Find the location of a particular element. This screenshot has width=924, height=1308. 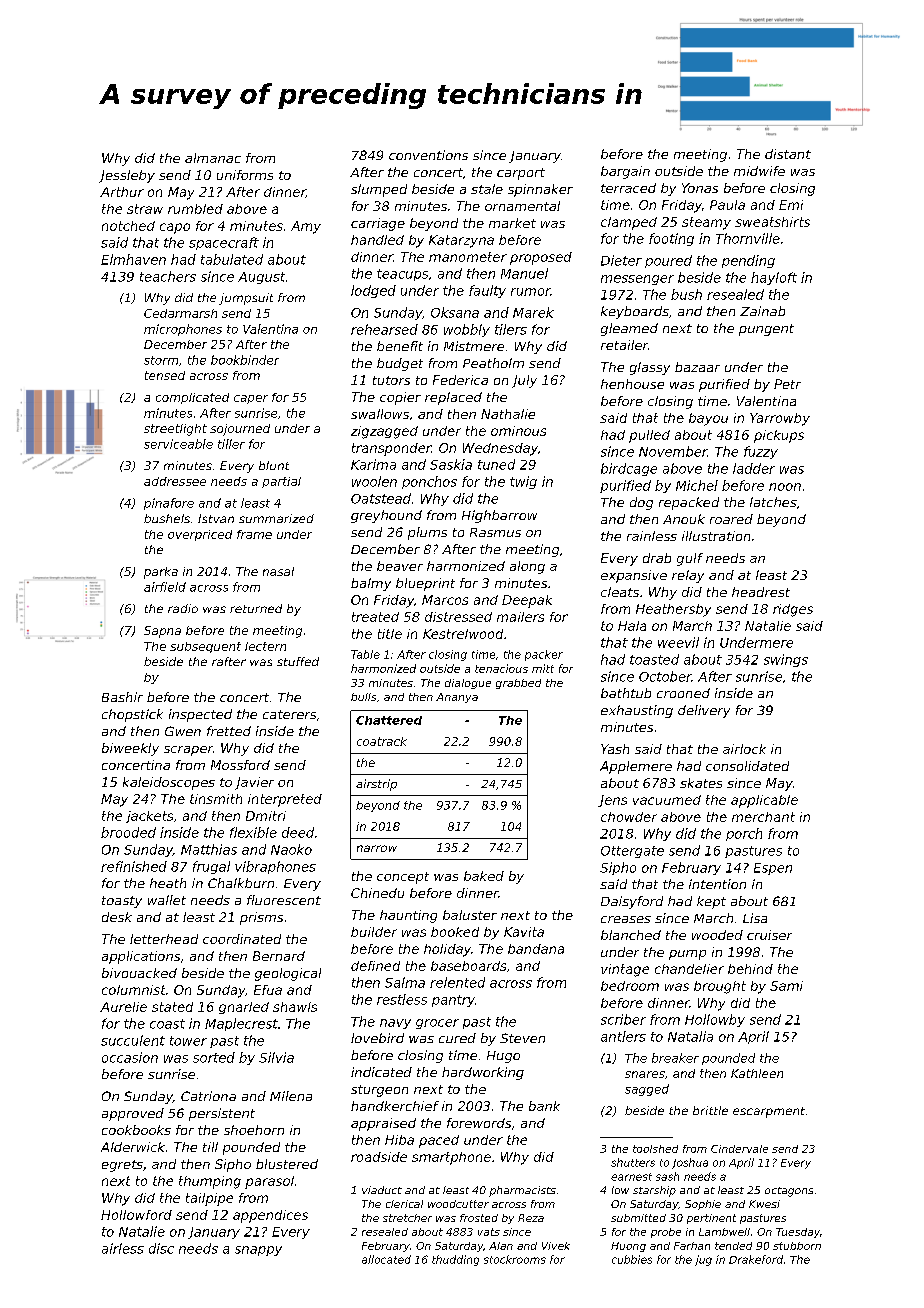

pungent is located at coordinates (766, 330).
